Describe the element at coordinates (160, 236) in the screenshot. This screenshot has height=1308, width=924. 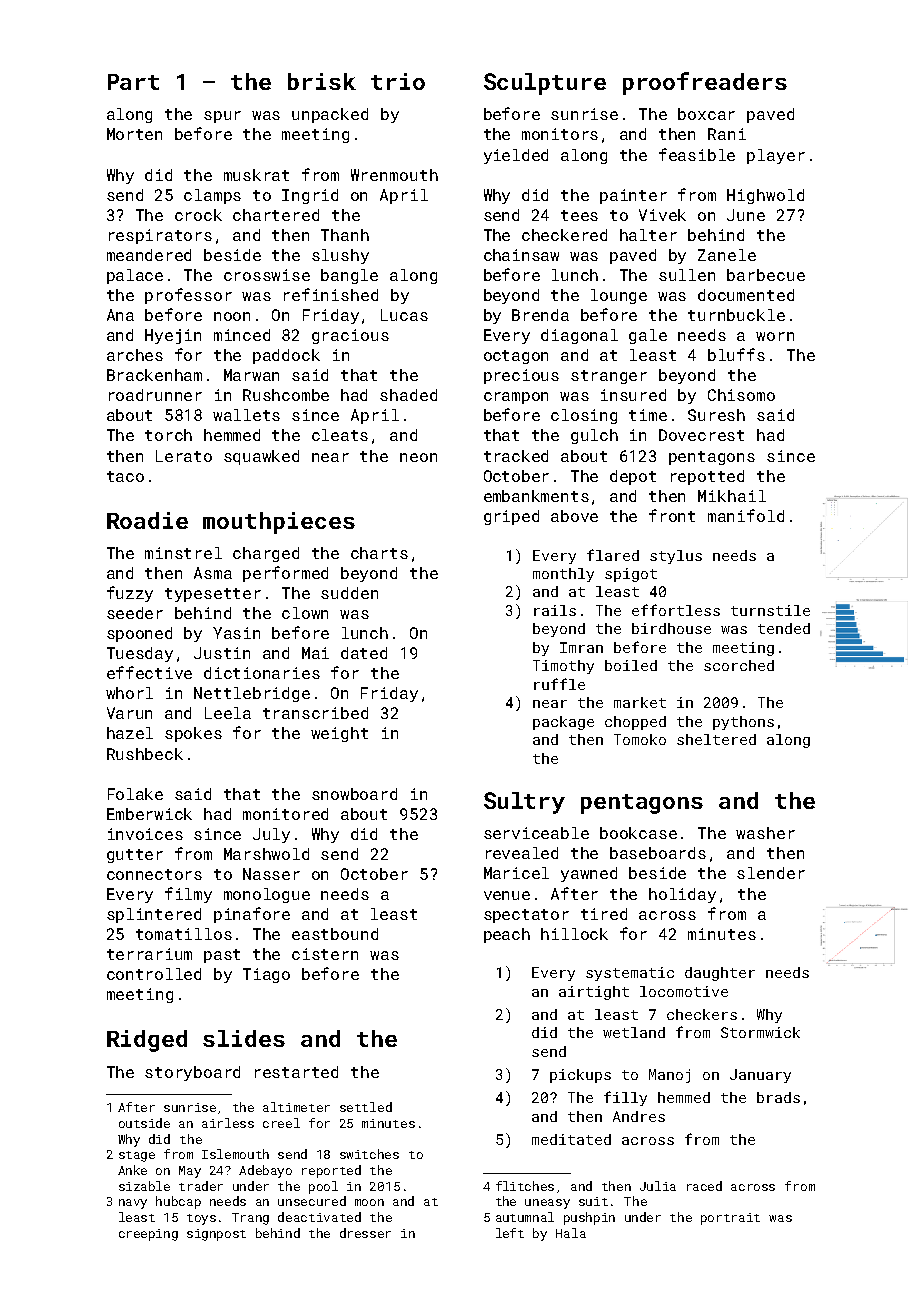
I see `respirators` at that location.
